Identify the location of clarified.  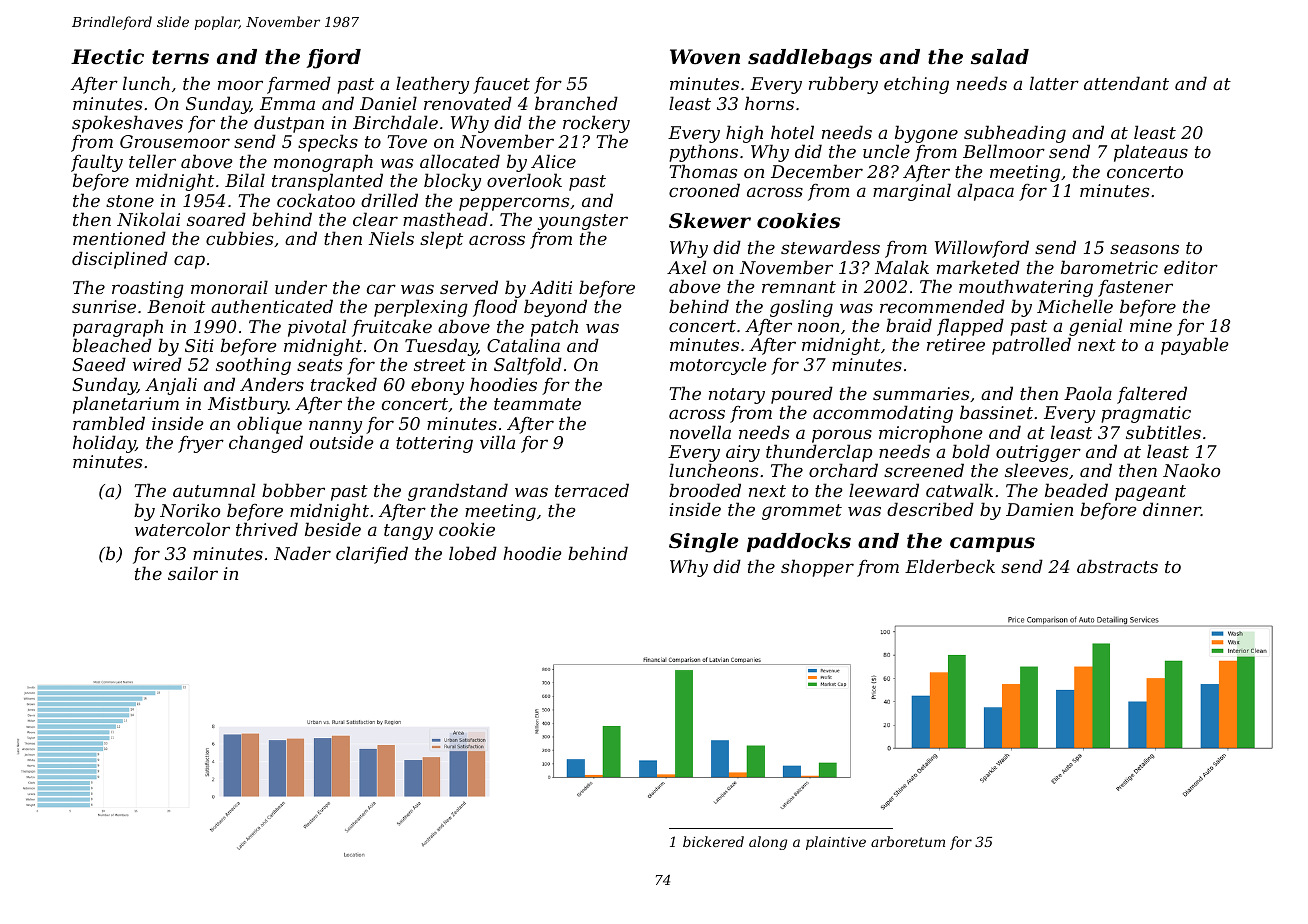
(372, 555).
